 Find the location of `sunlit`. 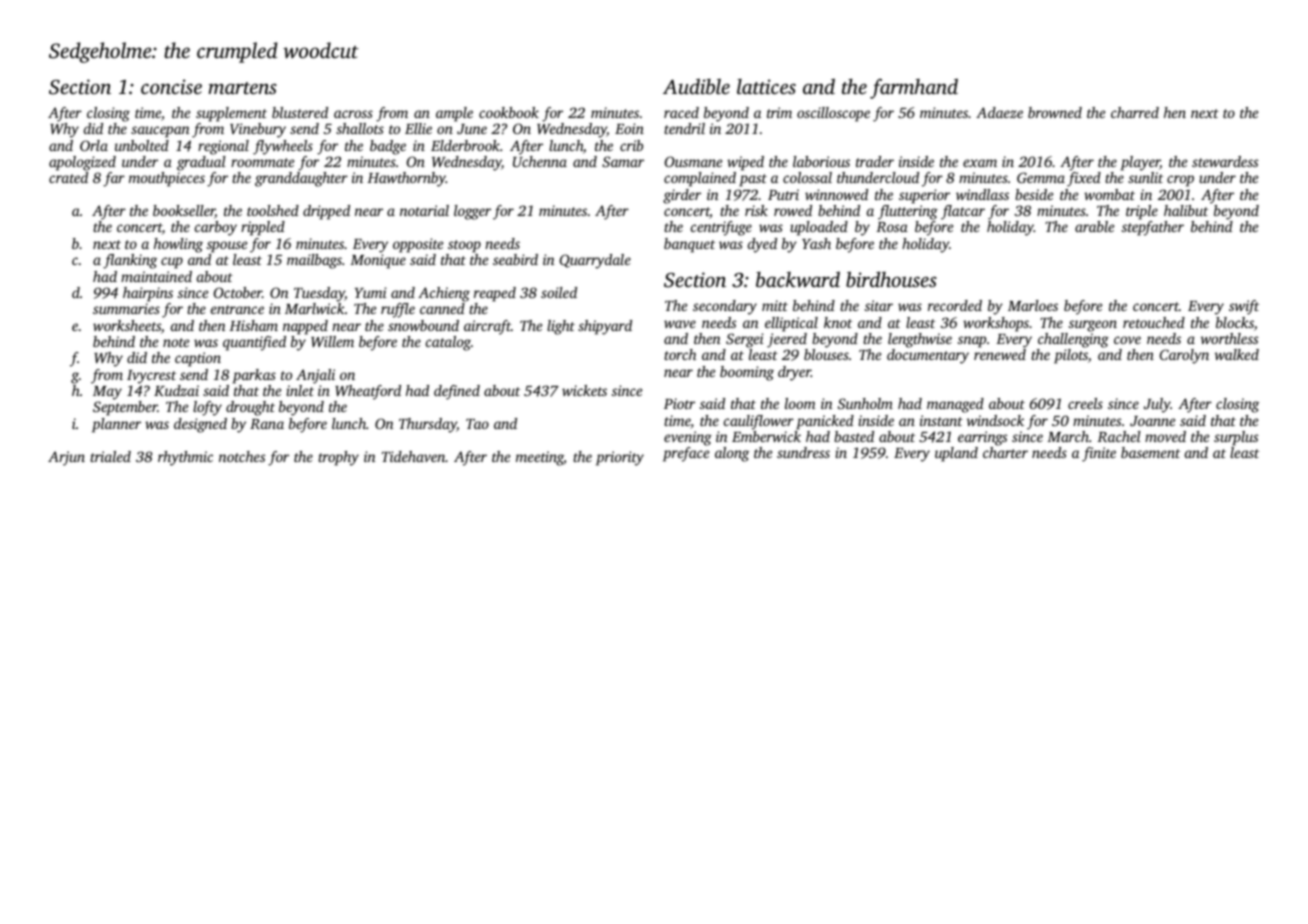

sunlit is located at coordinates (1145, 177).
